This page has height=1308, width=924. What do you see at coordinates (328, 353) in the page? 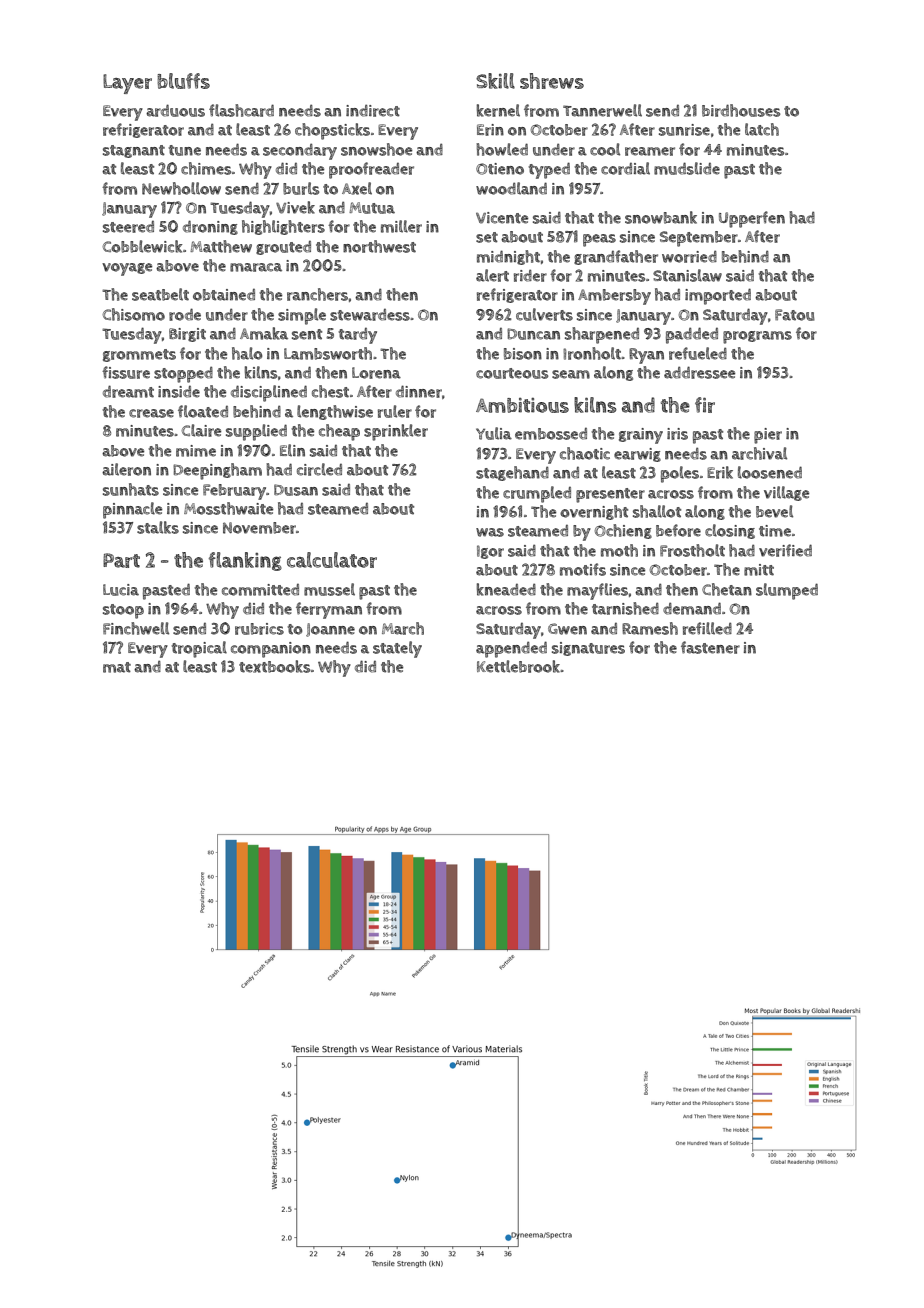
I see `Lambsworth` at bounding box center [328, 353].
